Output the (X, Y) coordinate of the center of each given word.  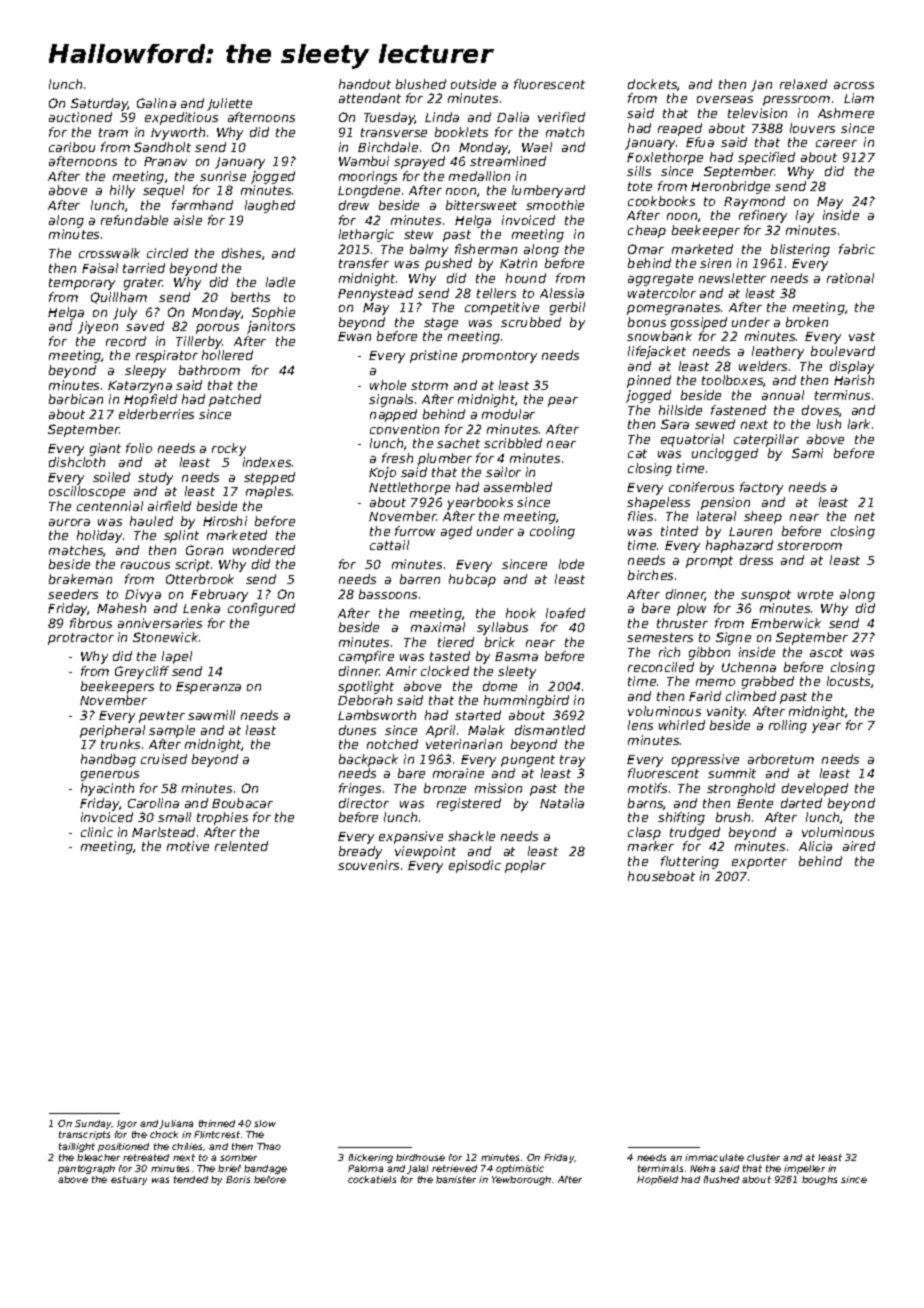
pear (563, 402)
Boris (238, 1179)
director (364, 803)
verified (561, 117)
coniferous (701, 487)
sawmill (211, 715)
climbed (751, 696)
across (854, 85)
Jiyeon (98, 327)
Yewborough (521, 1180)
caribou (72, 147)
